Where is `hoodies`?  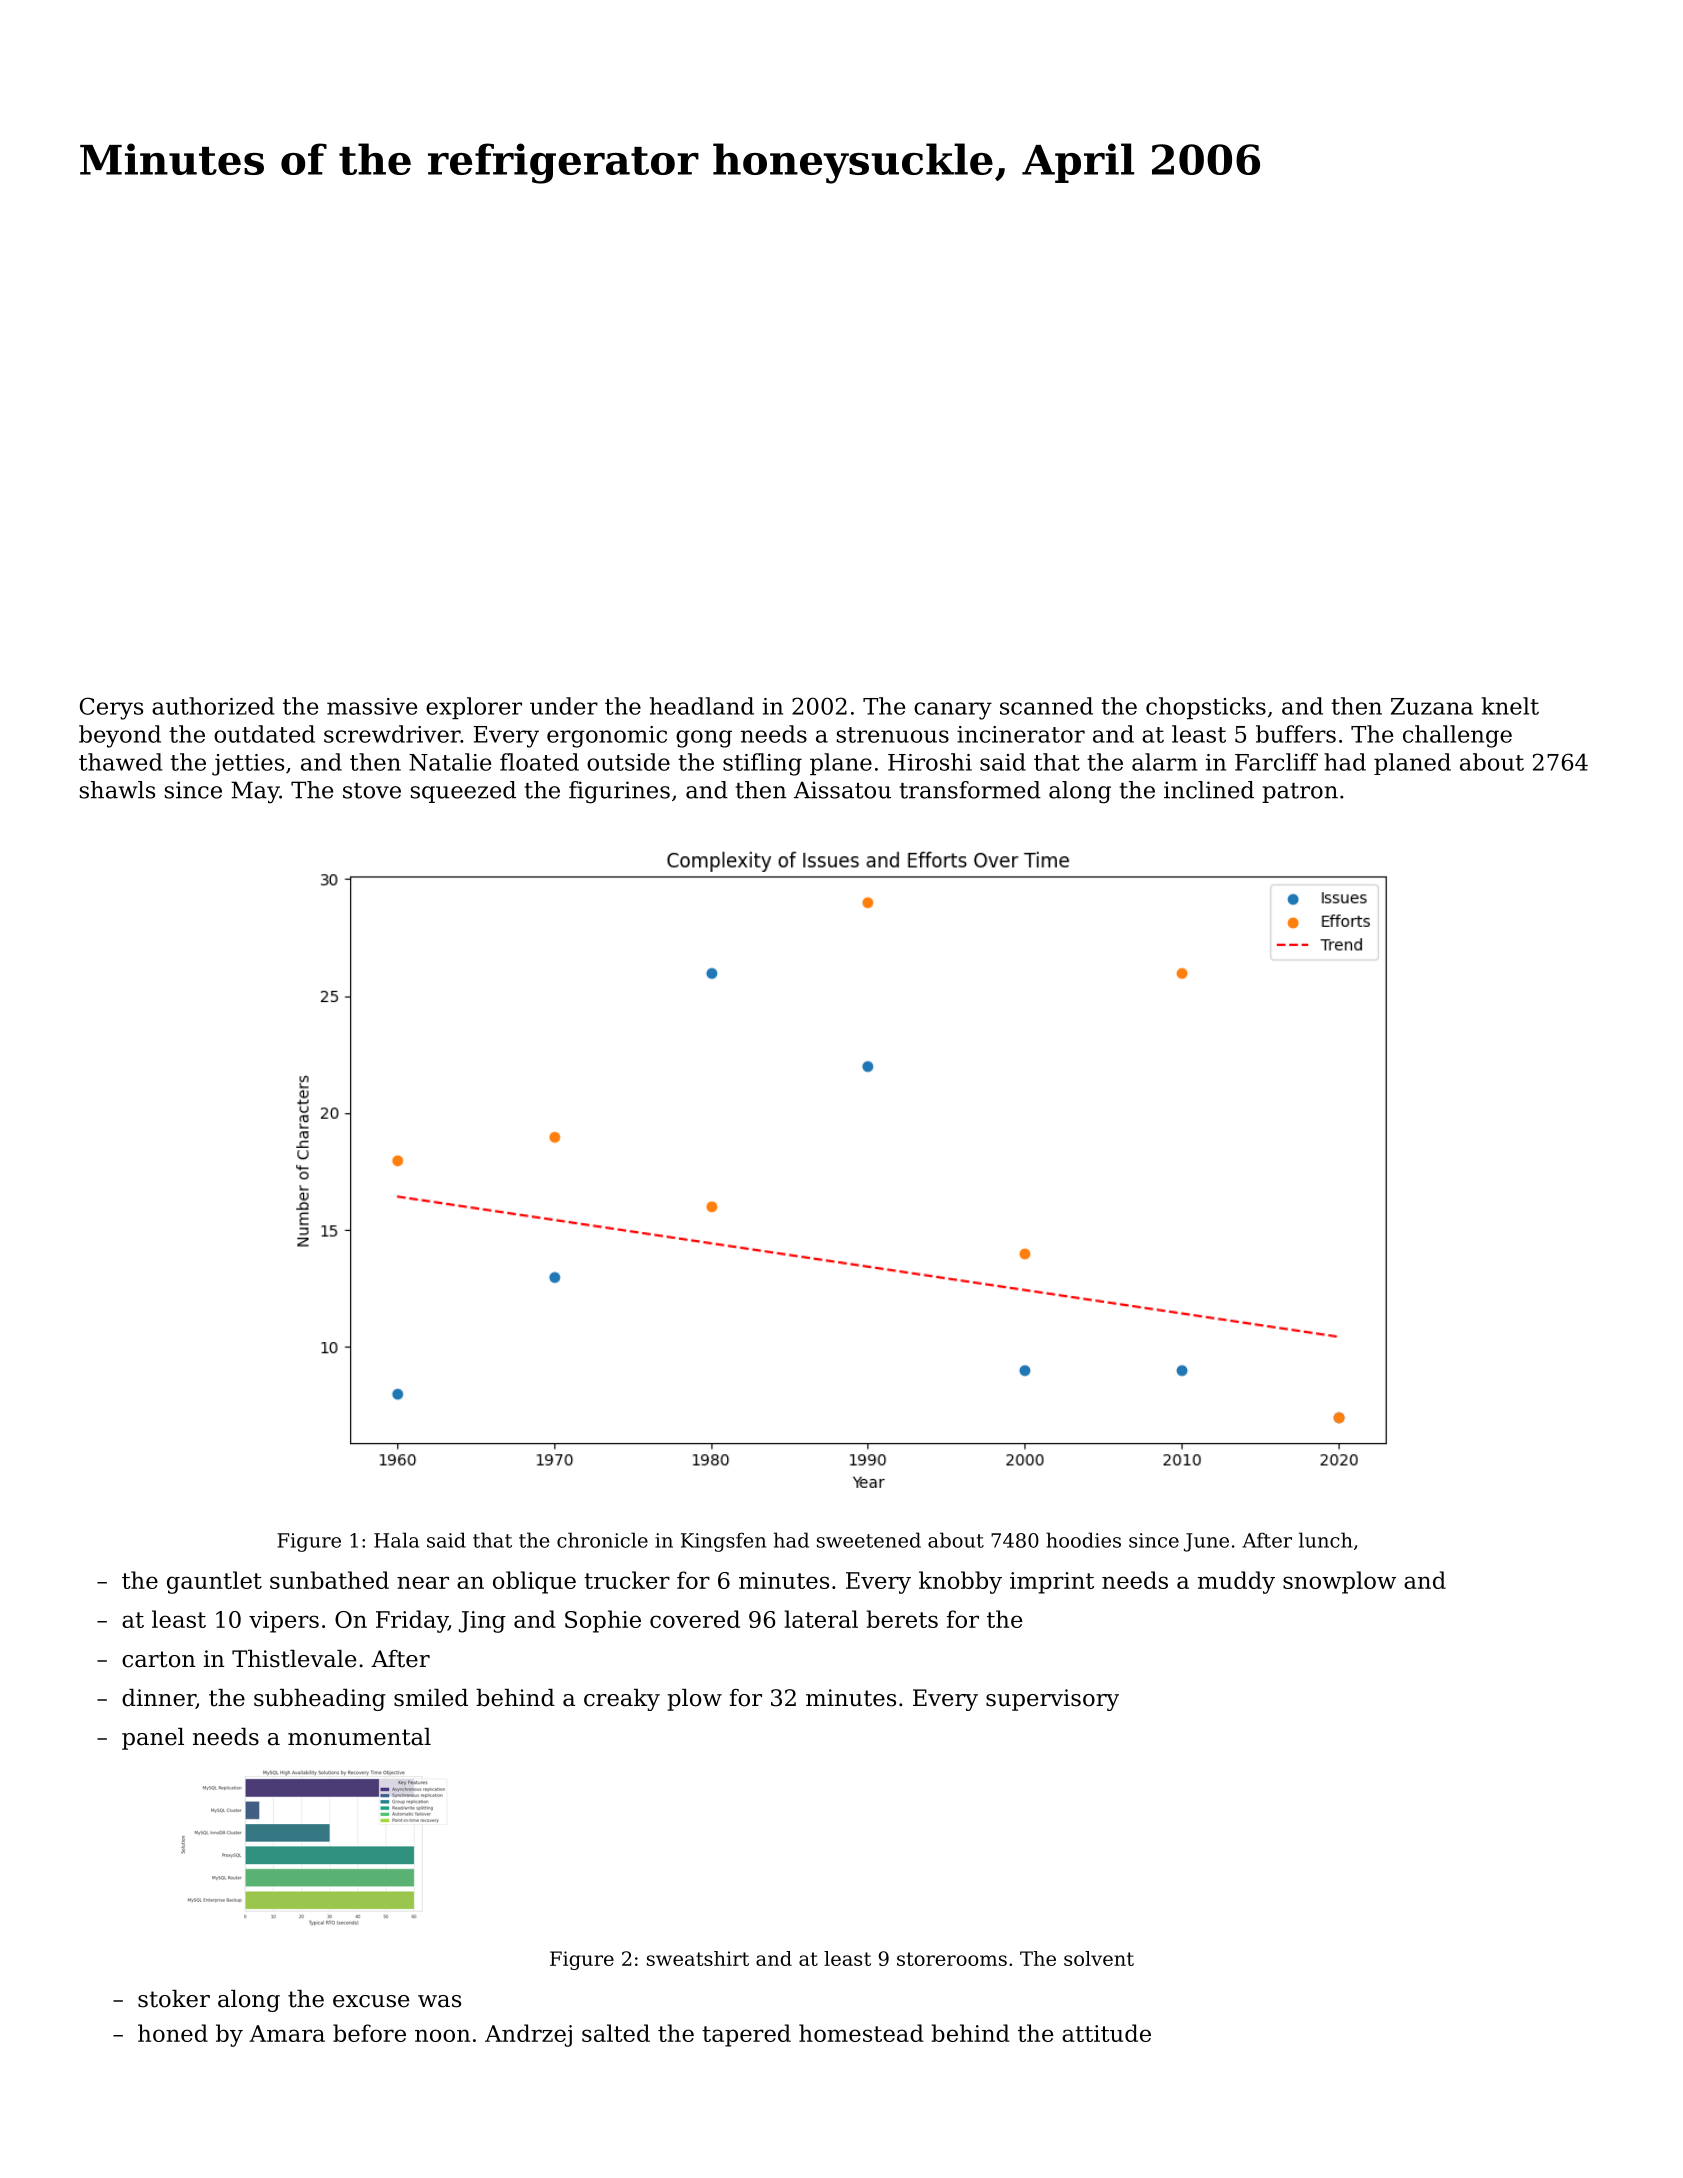 hoodies is located at coordinates (1083, 1540).
